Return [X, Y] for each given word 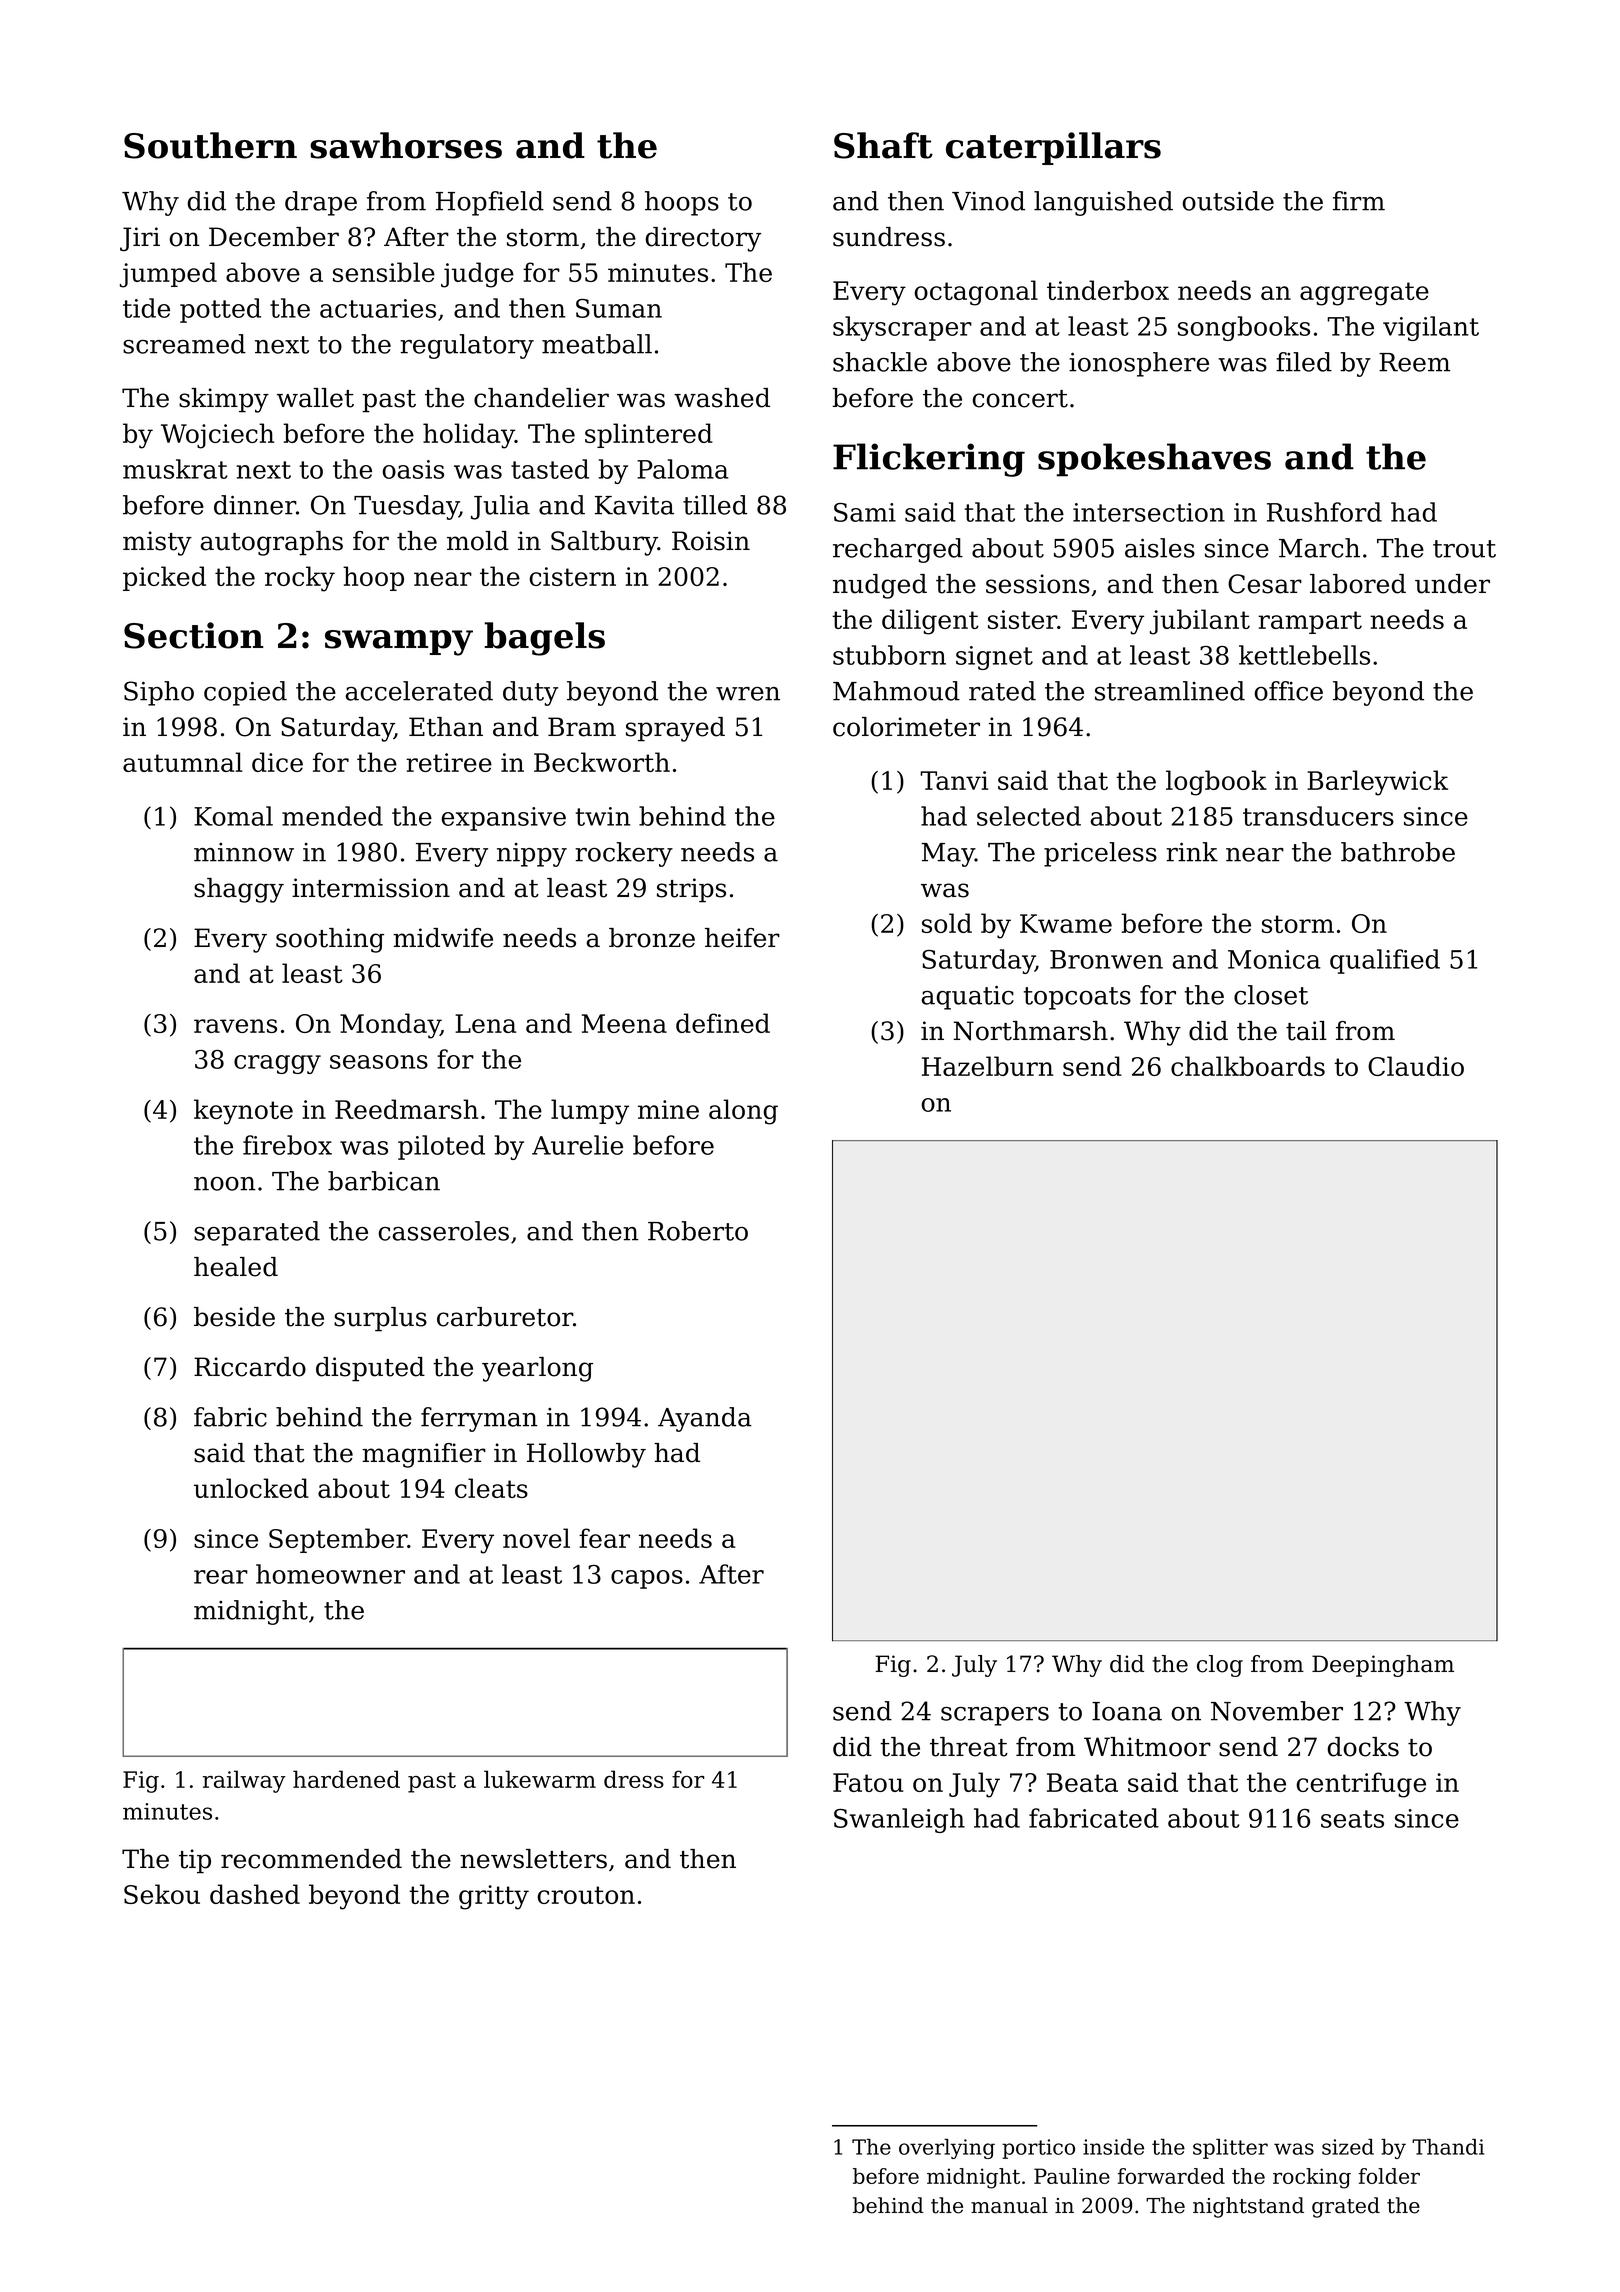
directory [703, 239]
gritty [494, 1897]
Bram [582, 727]
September [338, 1540]
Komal [233, 816]
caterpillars [1053, 148]
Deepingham [1383, 1666]
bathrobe [1398, 852]
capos [647, 1579]
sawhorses [406, 145]
